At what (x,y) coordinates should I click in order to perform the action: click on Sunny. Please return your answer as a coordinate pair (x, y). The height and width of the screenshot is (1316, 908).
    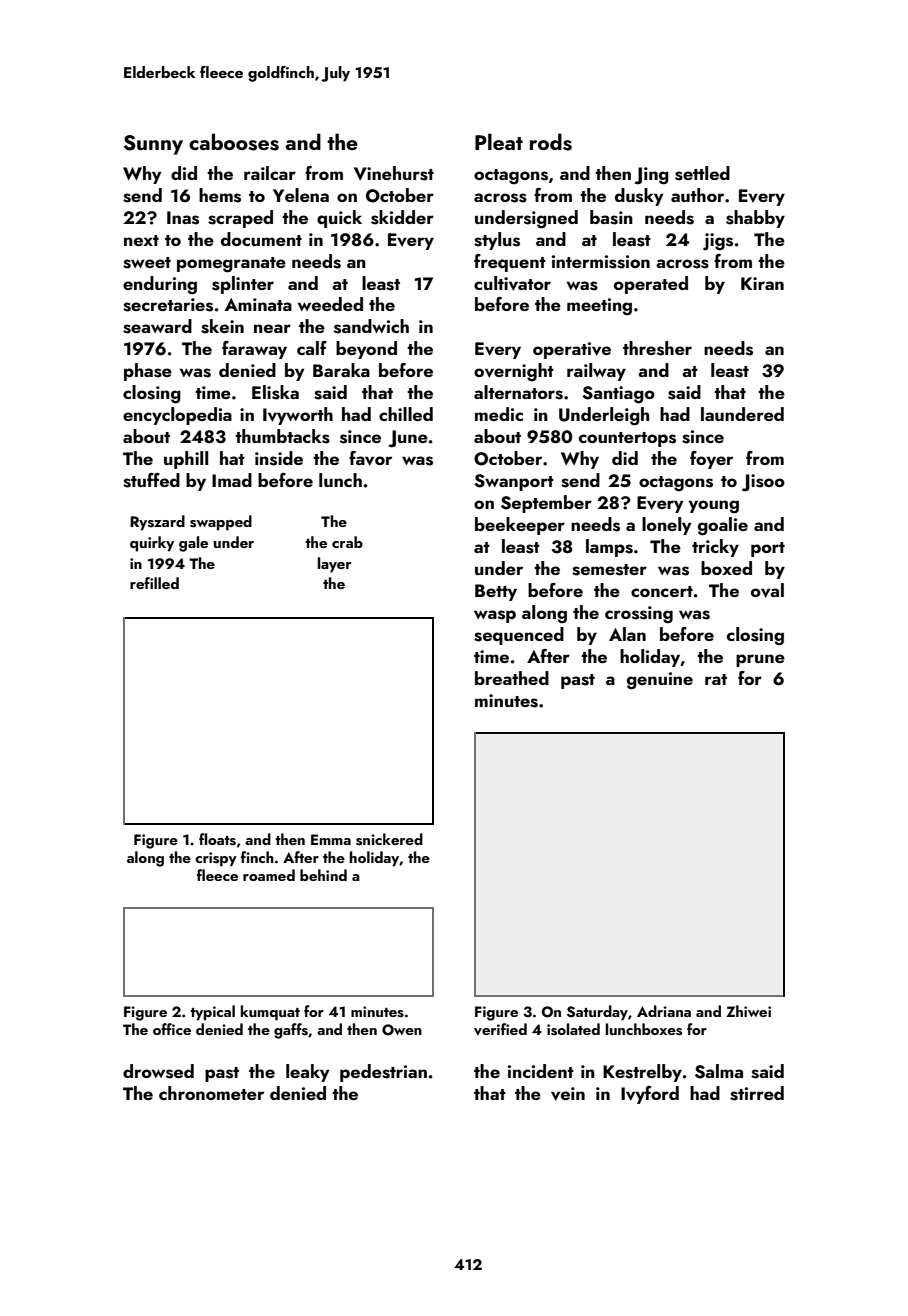
    Looking at the image, I should click on (153, 145).
